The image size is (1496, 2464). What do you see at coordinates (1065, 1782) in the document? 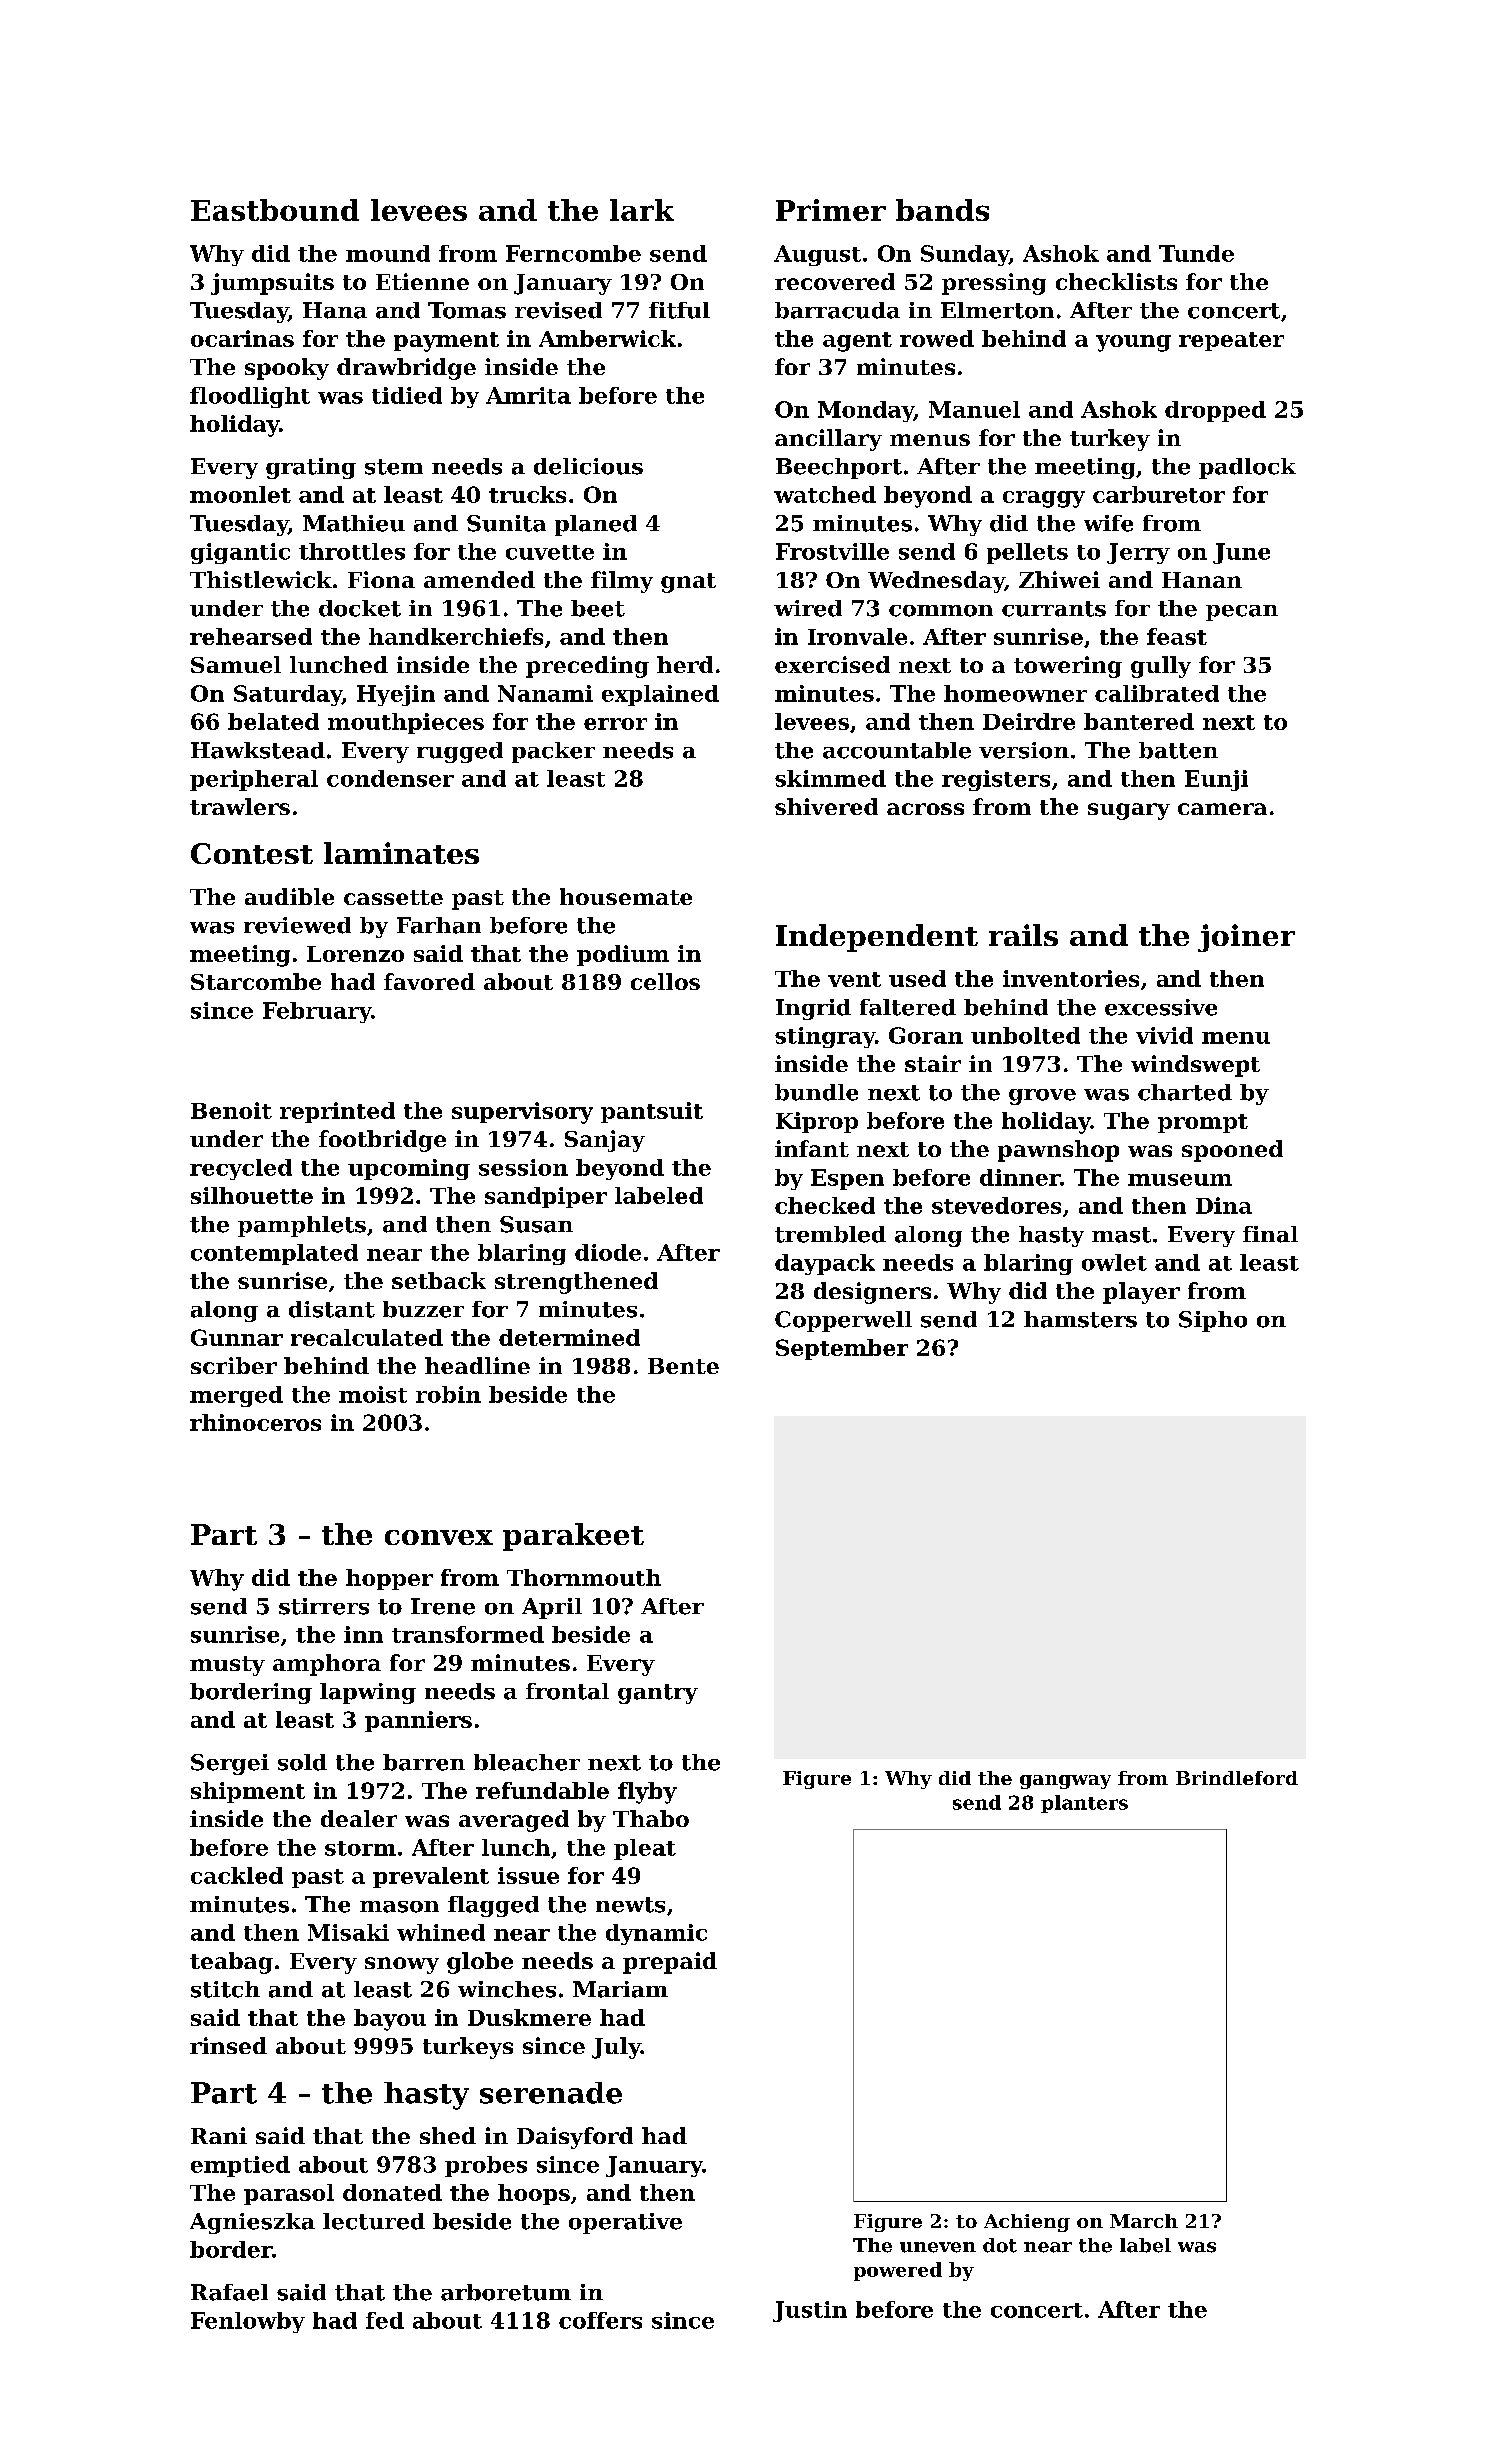
I see `gangway` at bounding box center [1065, 1782].
